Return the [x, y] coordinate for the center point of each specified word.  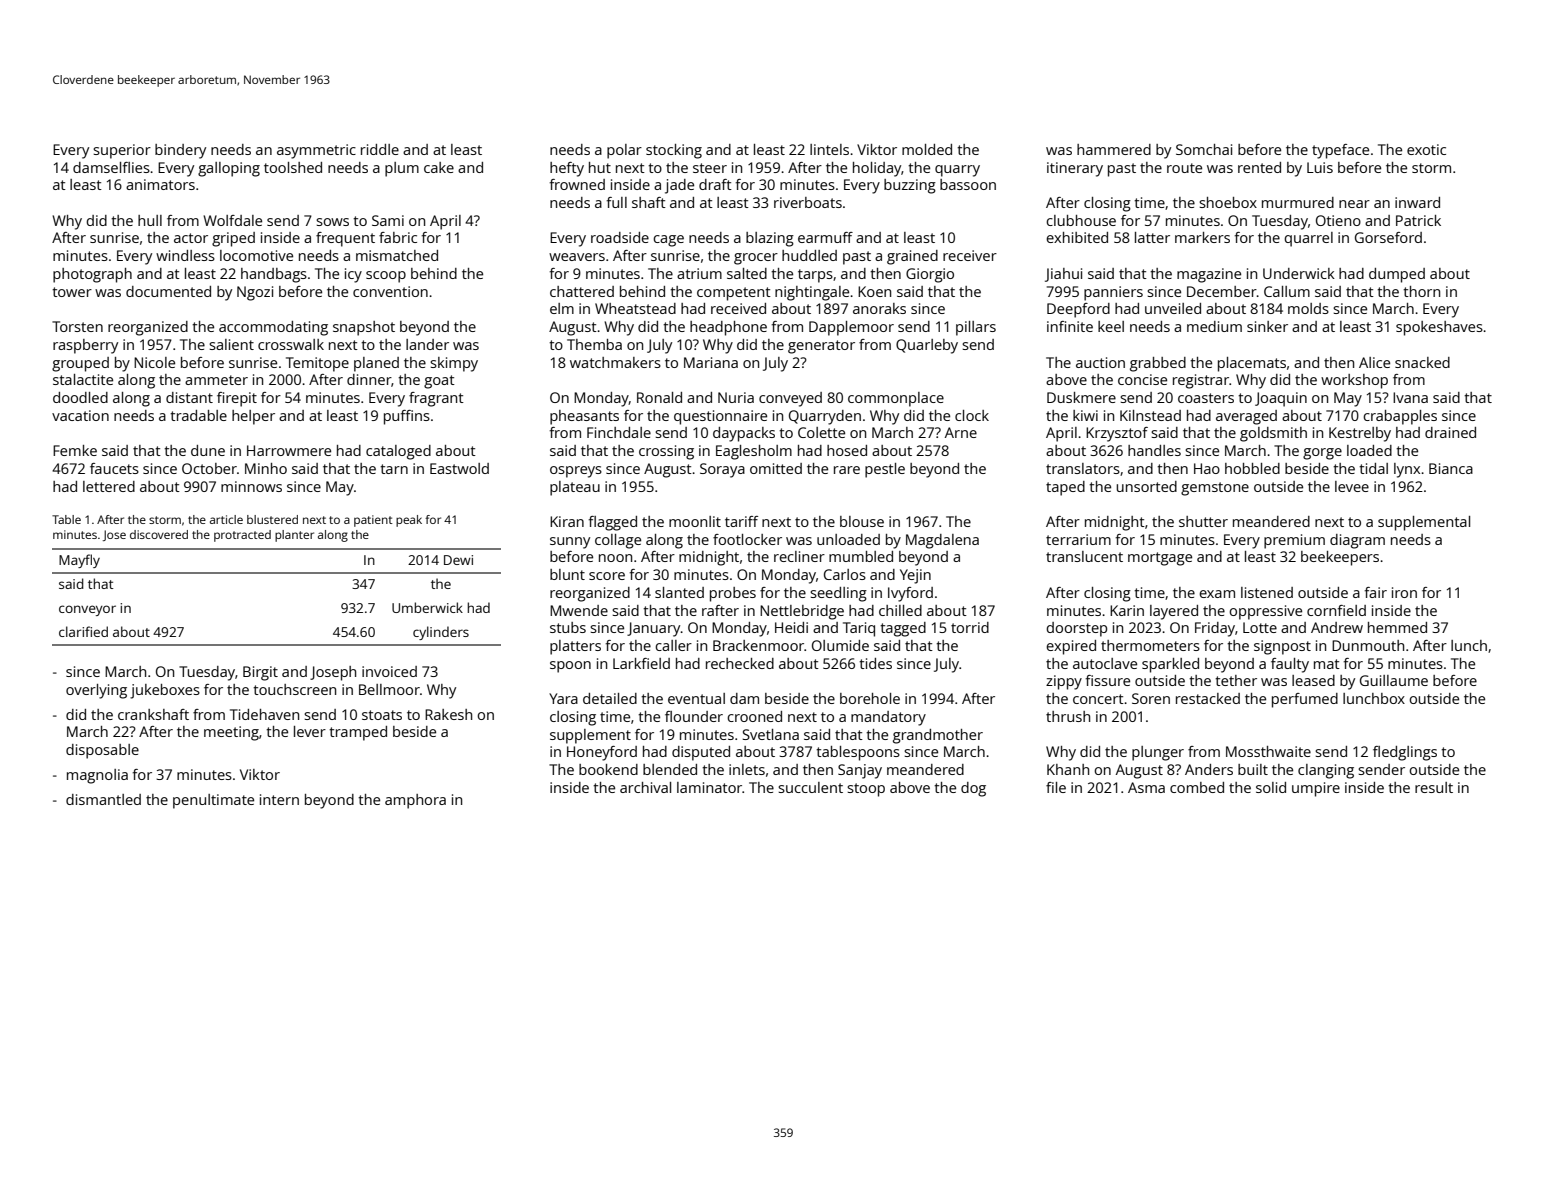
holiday [877, 169]
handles [1154, 450]
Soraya [722, 470]
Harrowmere [289, 450]
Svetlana [771, 734]
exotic [1426, 149]
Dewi [458, 560]
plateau [575, 488]
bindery [180, 151]
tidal [1373, 468]
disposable [102, 751]
